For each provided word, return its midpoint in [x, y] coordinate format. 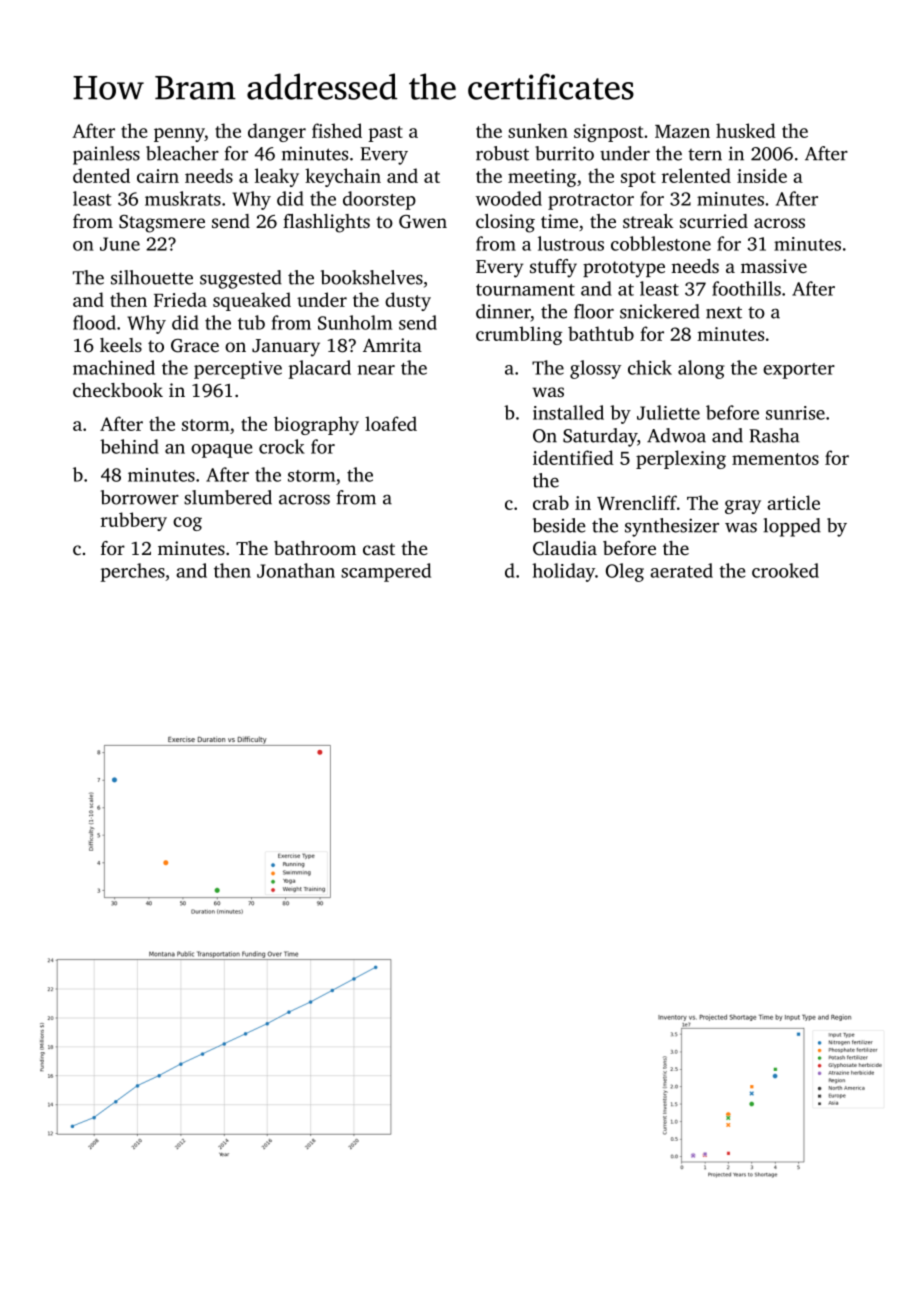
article [793, 502]
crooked [785, 570]
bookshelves [372, 277]
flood [94, 322]
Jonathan [296, 570]
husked [746, 130]
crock [282, 446]
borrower [140, 497]
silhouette [152, 277]
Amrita [392, 345]
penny [179, 135]
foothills [746, 288]
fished [337, 130]
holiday [563, 572]
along [701, 369]
